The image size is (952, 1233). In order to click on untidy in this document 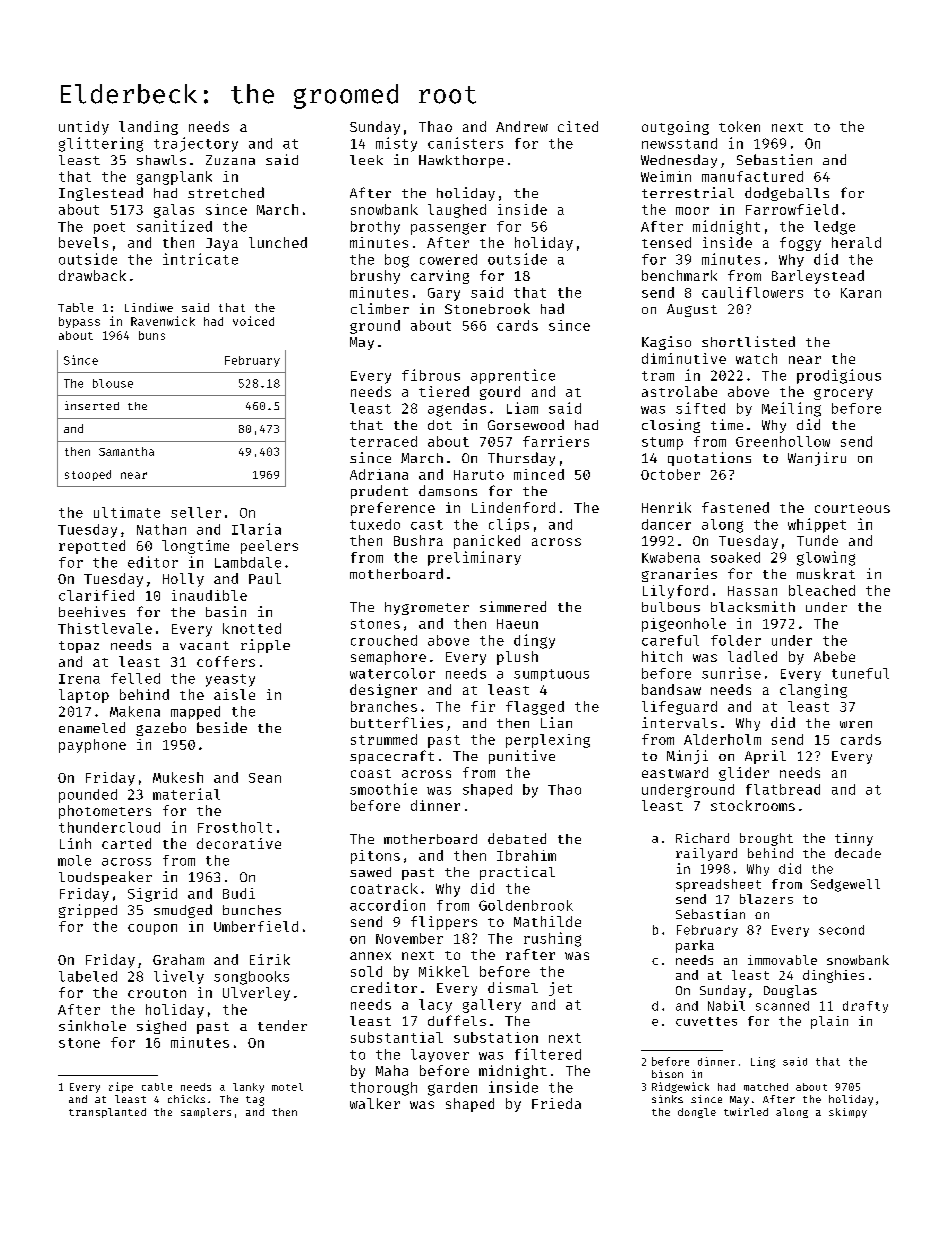, I will do `click(84, 128)`.
